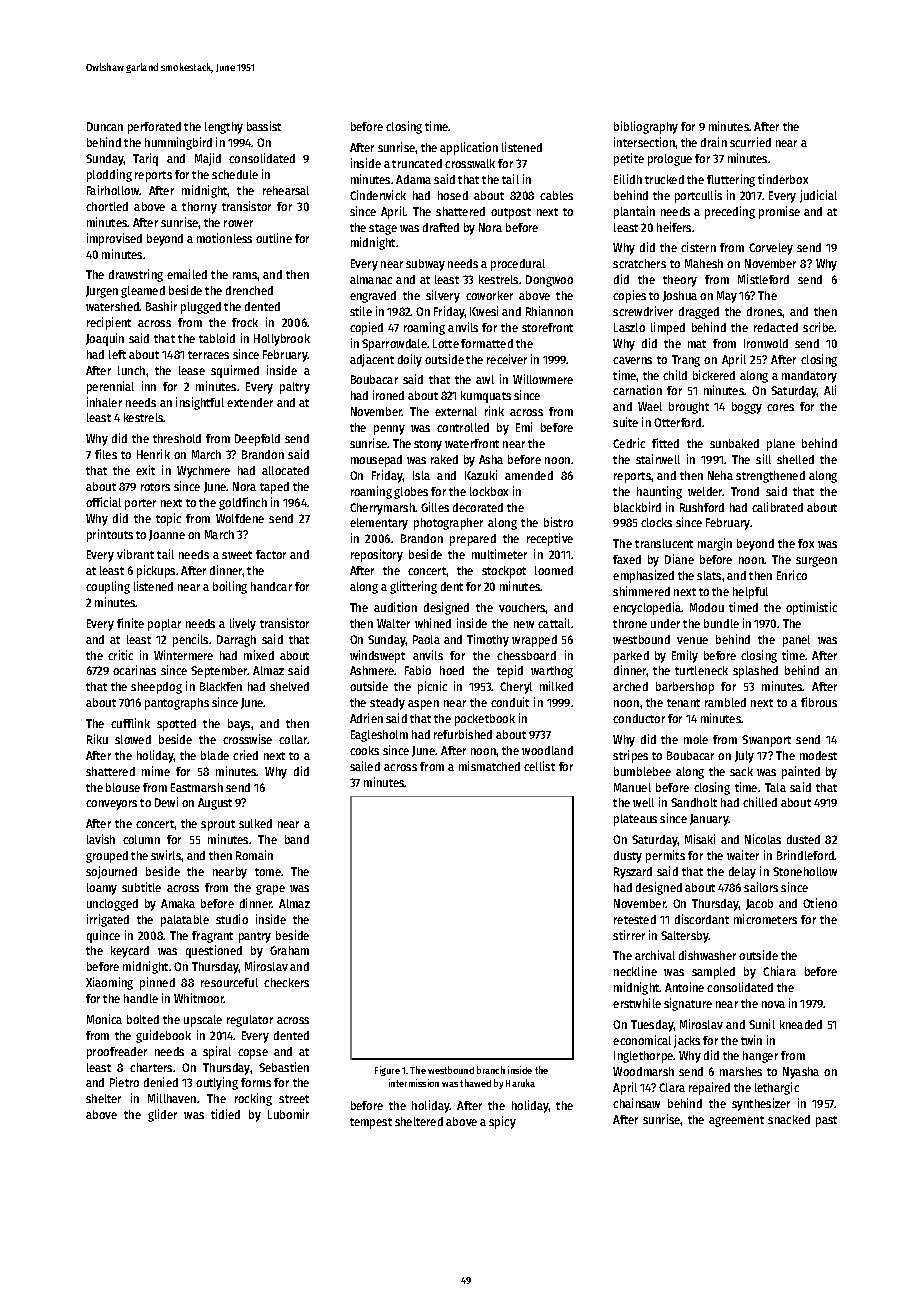  I want to click on Riku, so click(97, 739).
